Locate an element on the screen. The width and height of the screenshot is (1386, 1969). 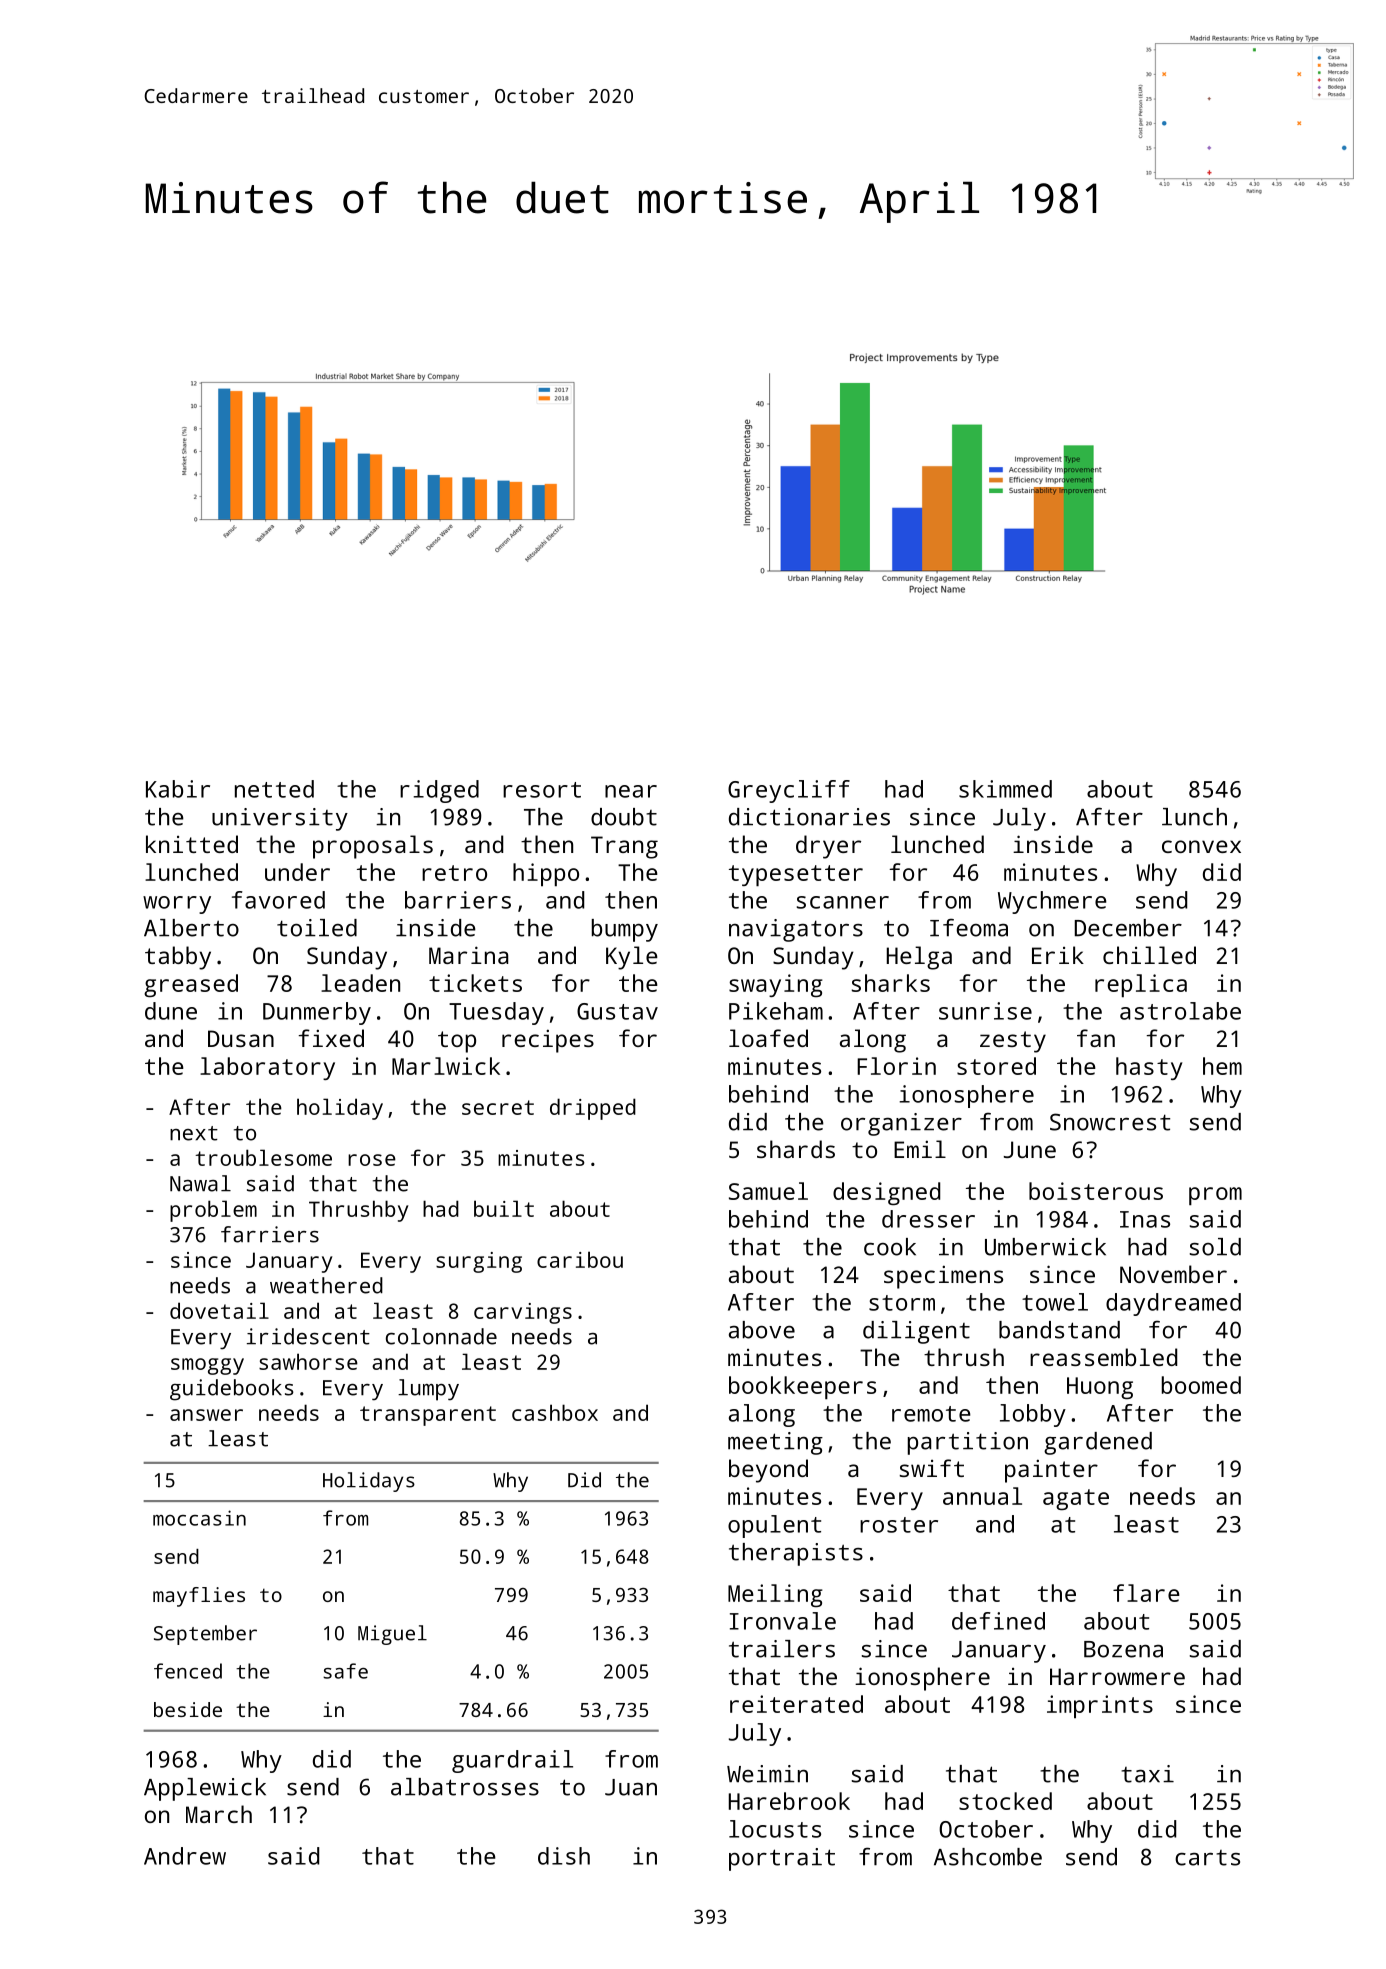
toiled is located at coordinates (317, 928).
